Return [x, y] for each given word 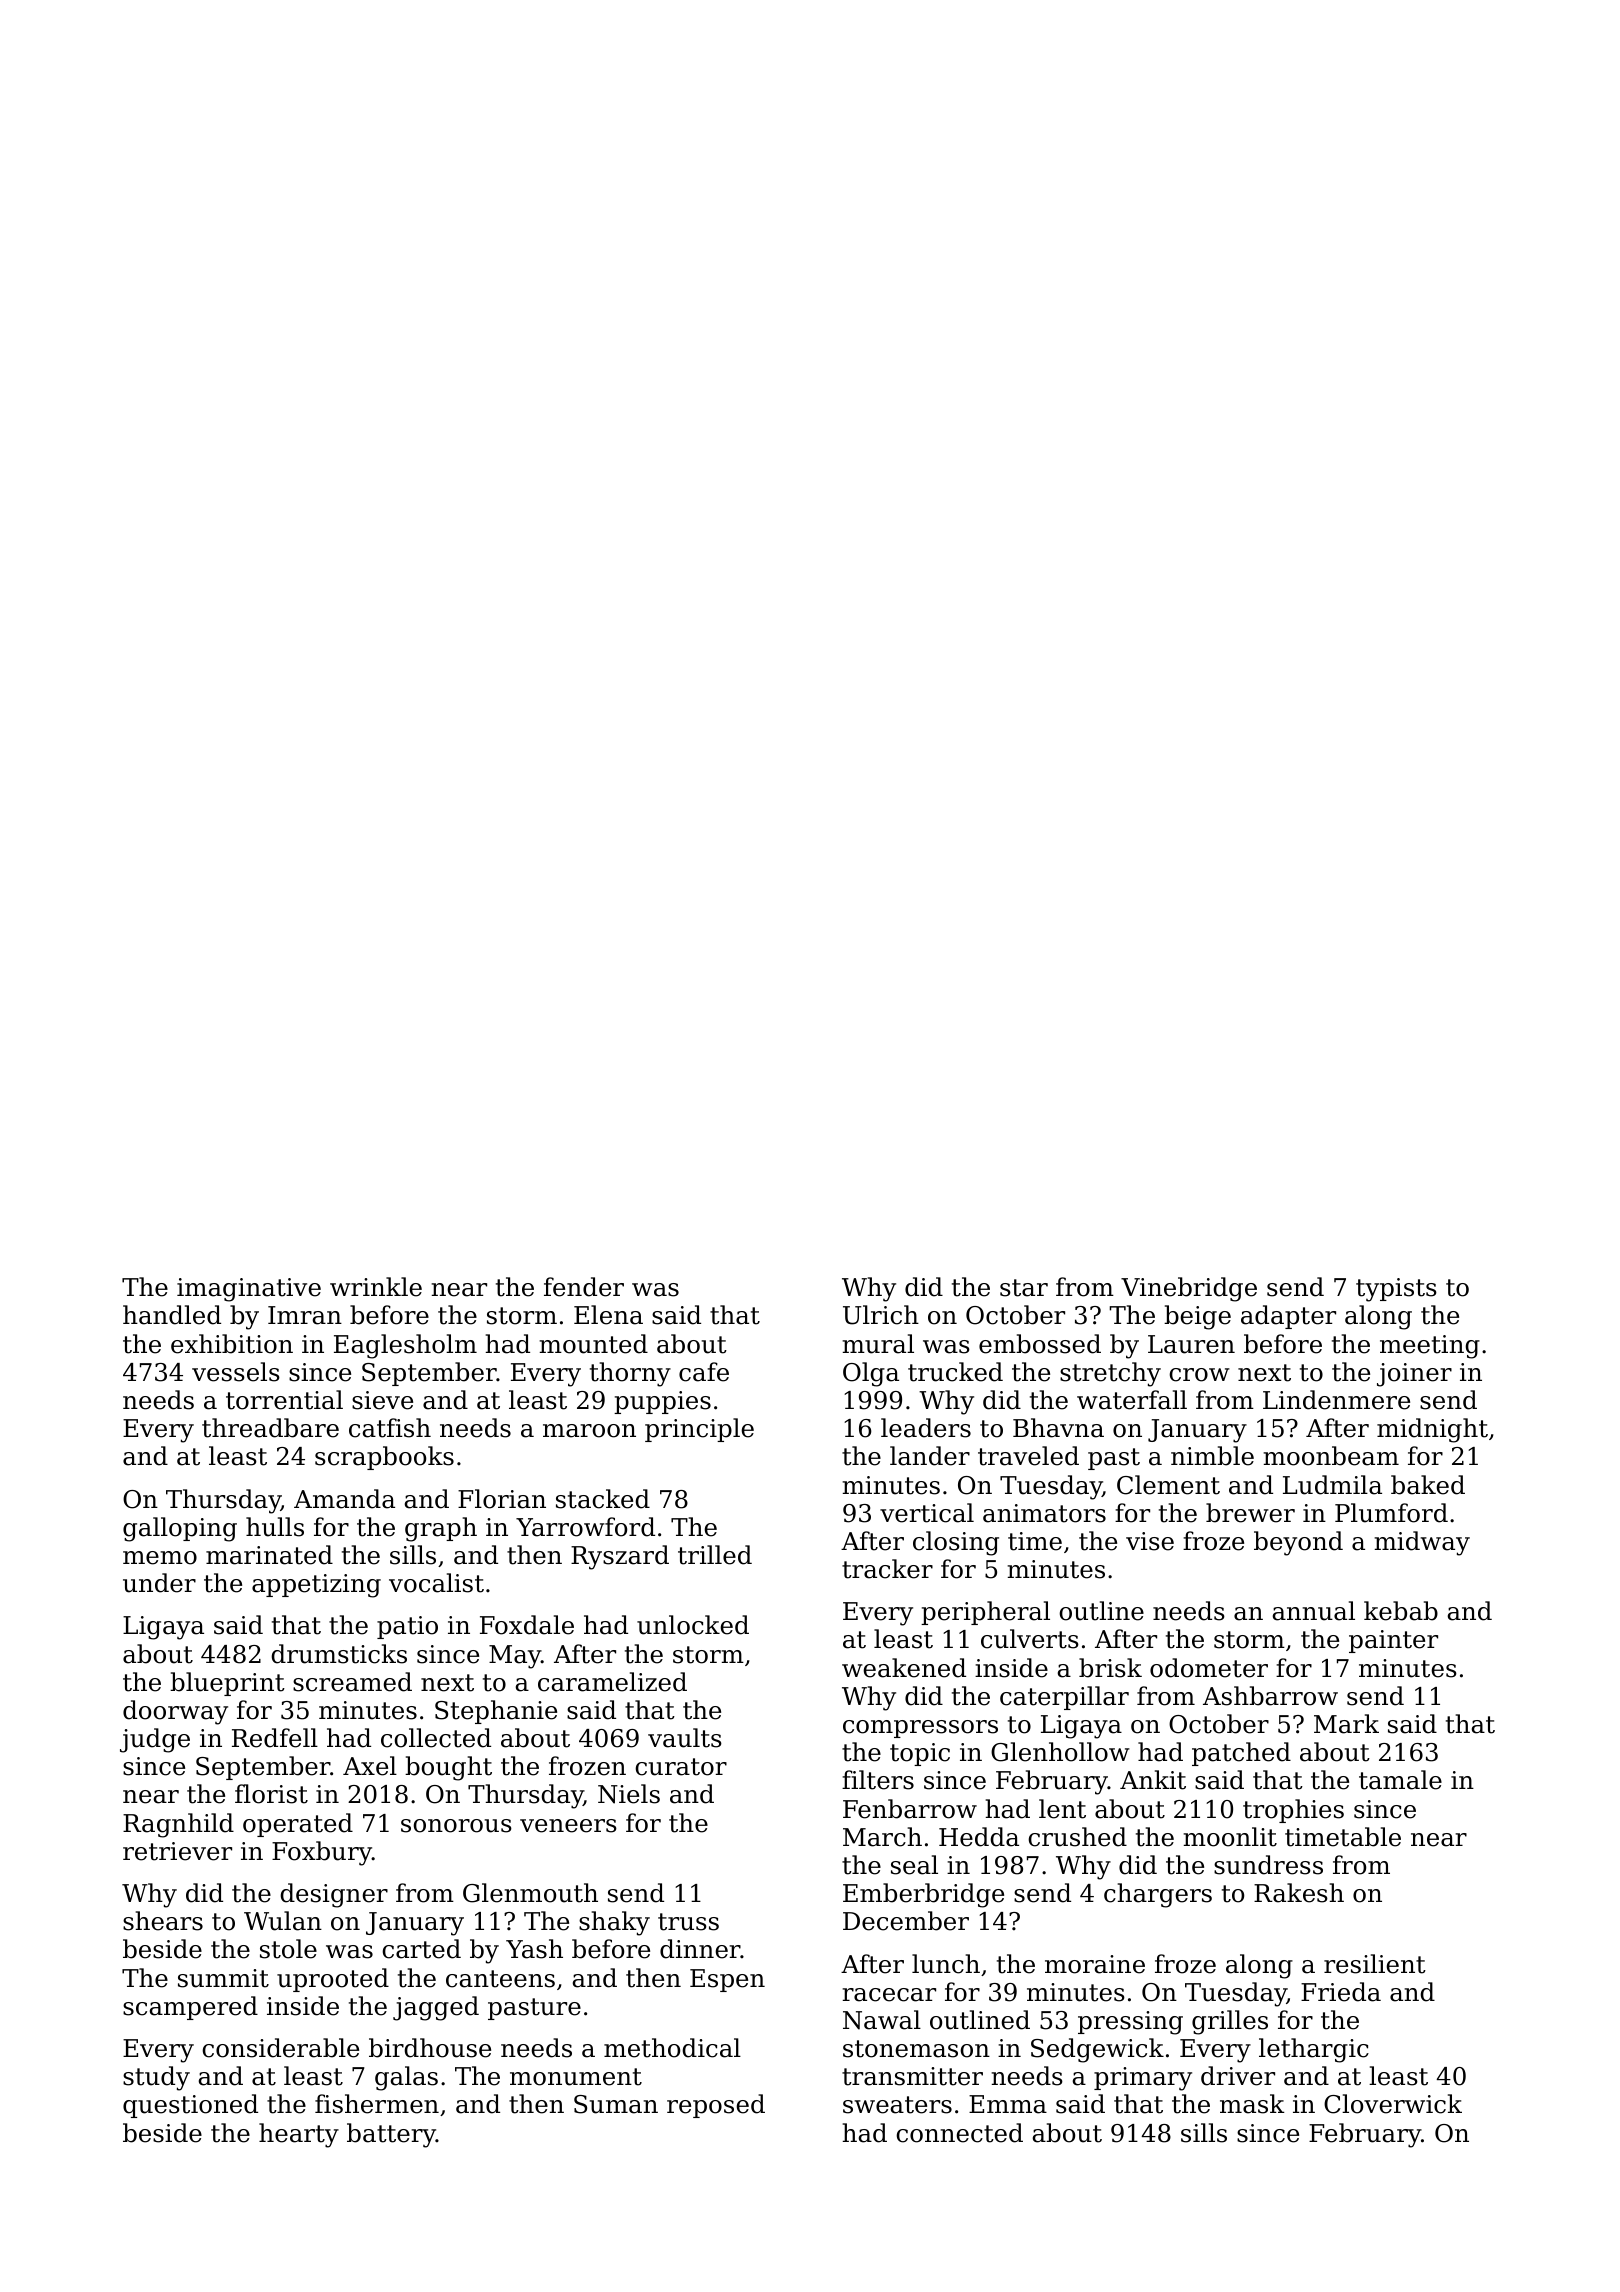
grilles [1230, 2022]
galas [406, 2078]
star [1024, 1288]
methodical [672, 2048]
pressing [1130, 2023]
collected [436, 1738]
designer [334, 1895]
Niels [629, 1794]
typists [1396, 1290]
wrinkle [376, 1287]
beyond [1298, 1543]
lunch [946, 1964]
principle [699, 1430]
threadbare [270, 1428]
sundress [1268, 1865]
